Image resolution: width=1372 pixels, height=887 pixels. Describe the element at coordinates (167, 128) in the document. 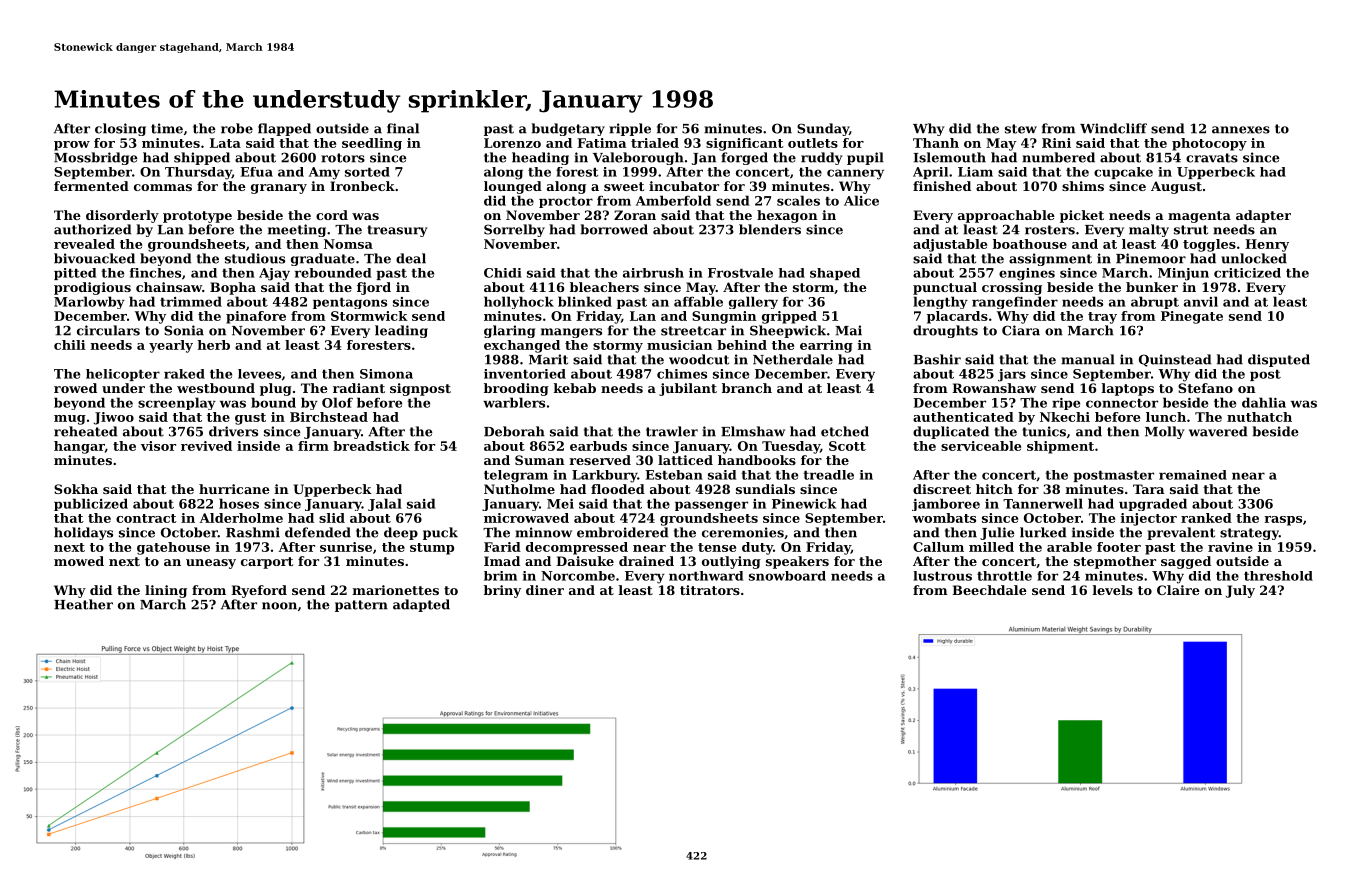

I see `time` at that location.
